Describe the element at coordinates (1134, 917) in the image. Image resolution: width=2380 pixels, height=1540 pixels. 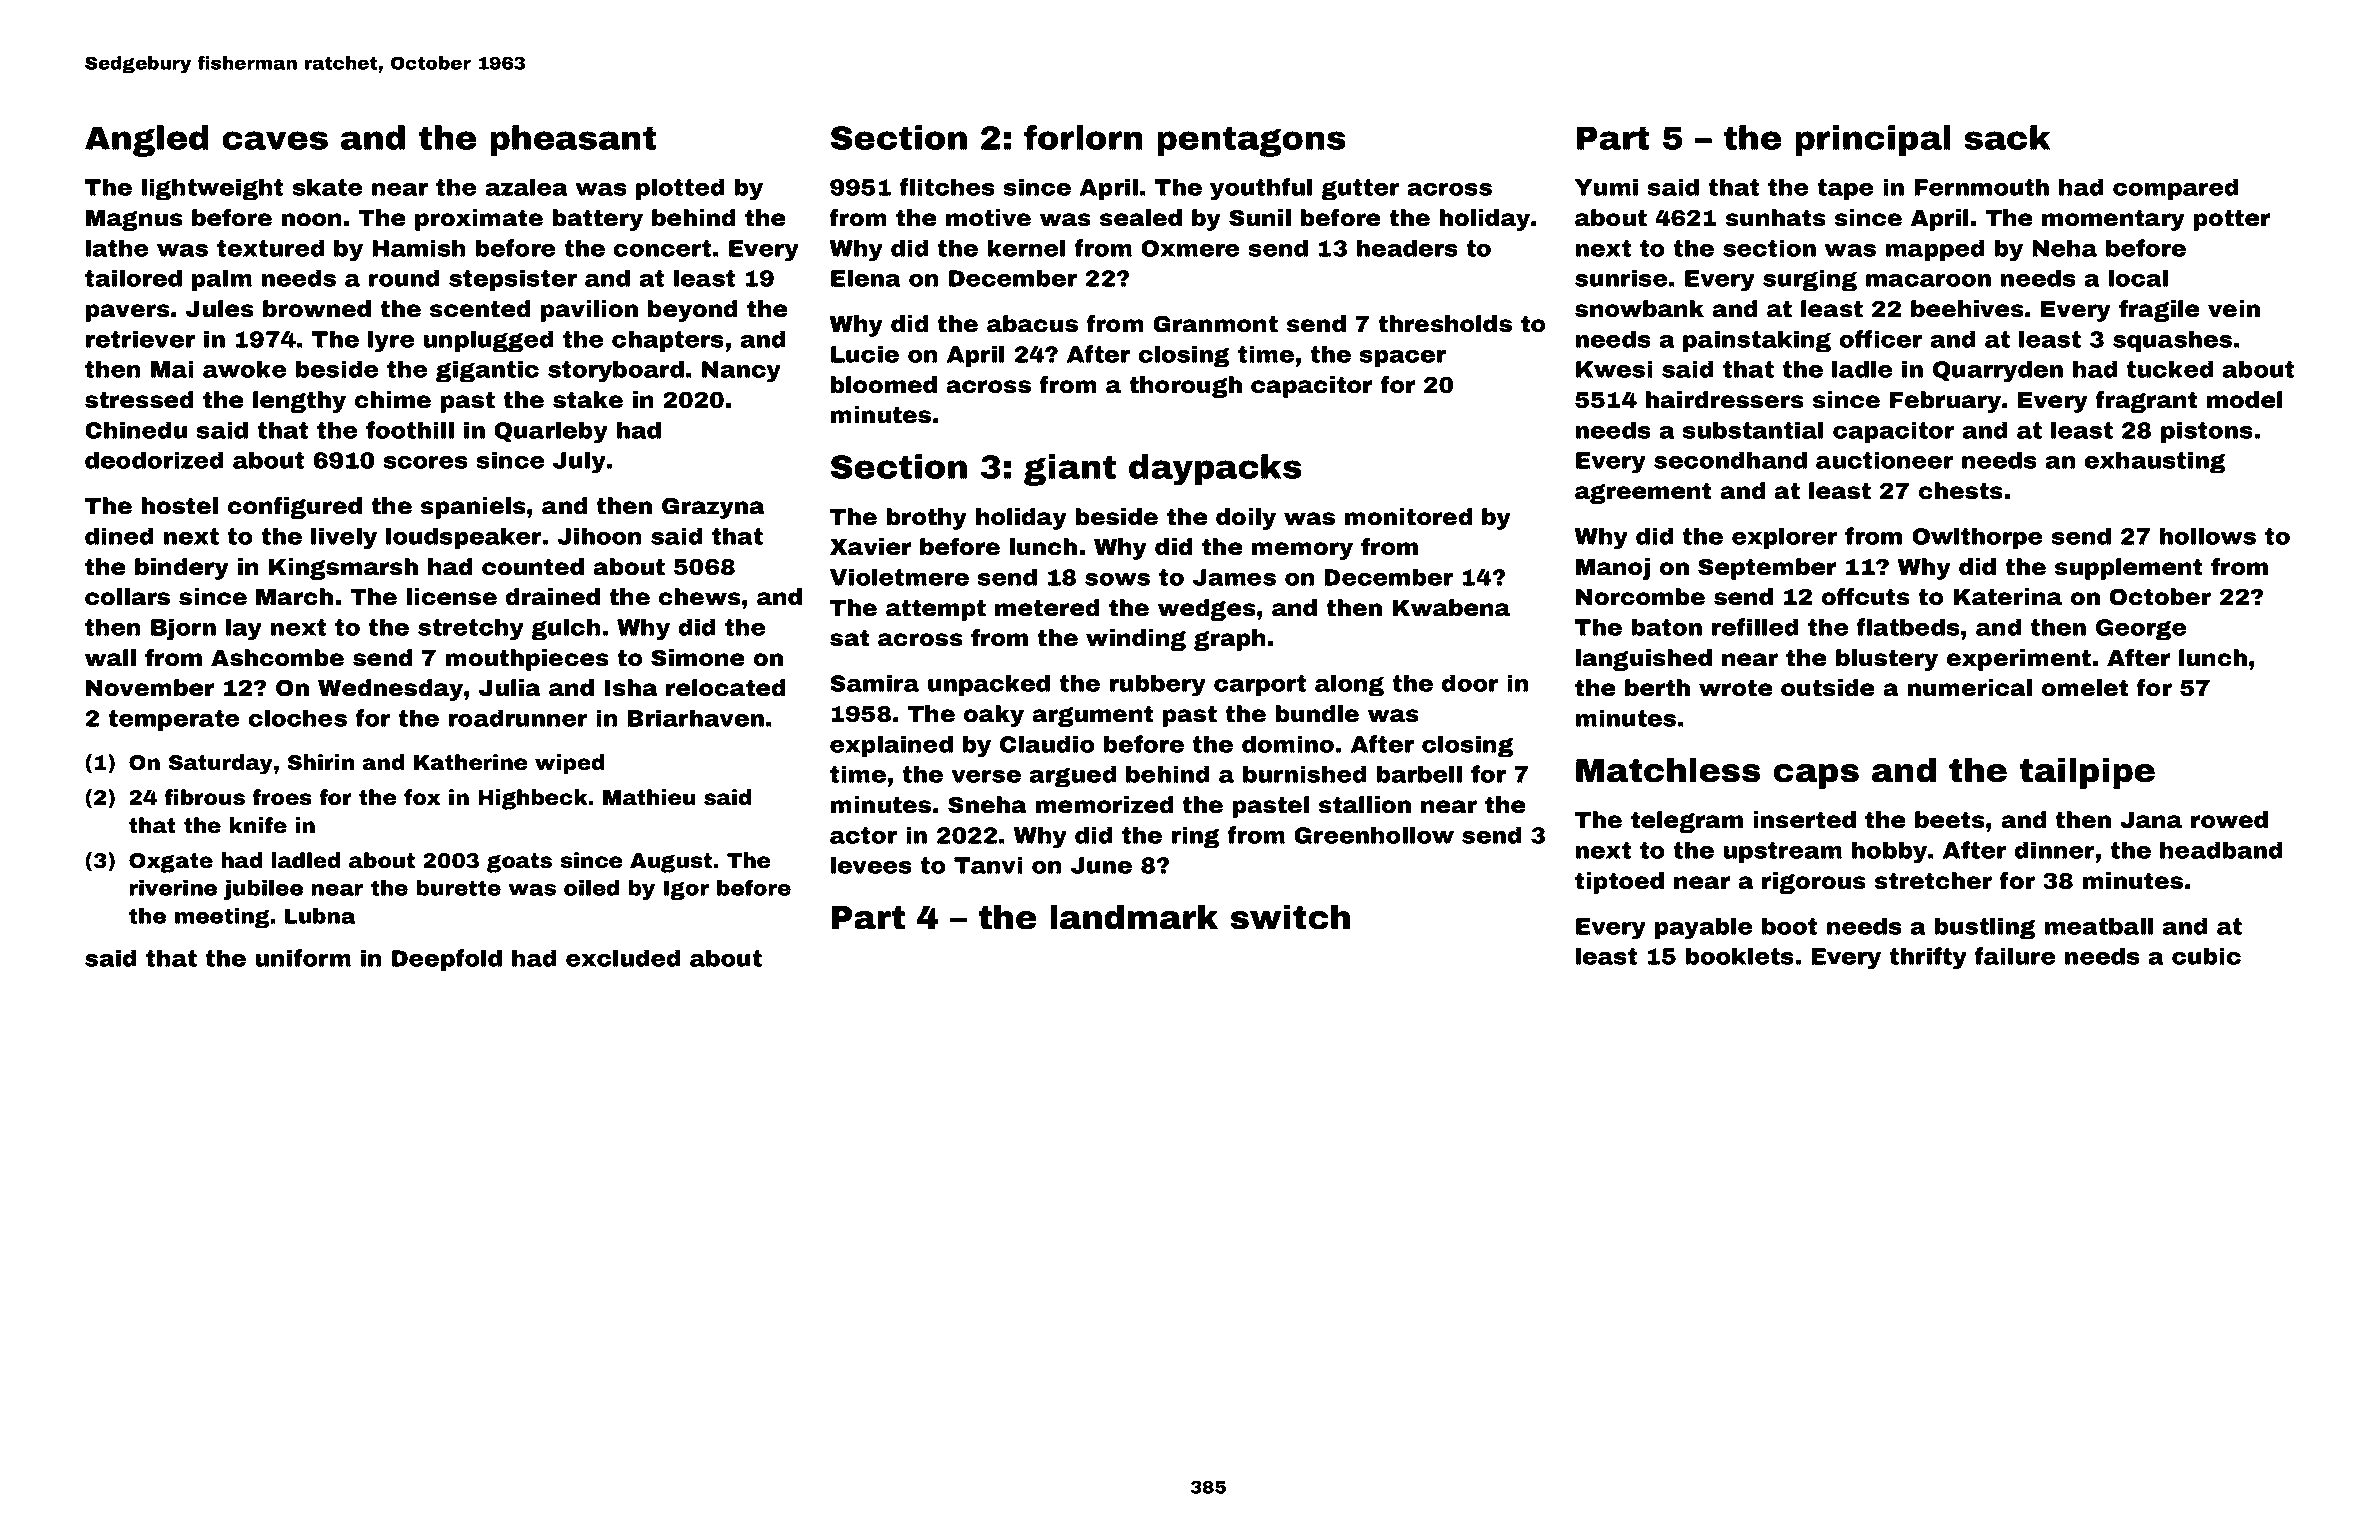
I see `landmark` at that location.
